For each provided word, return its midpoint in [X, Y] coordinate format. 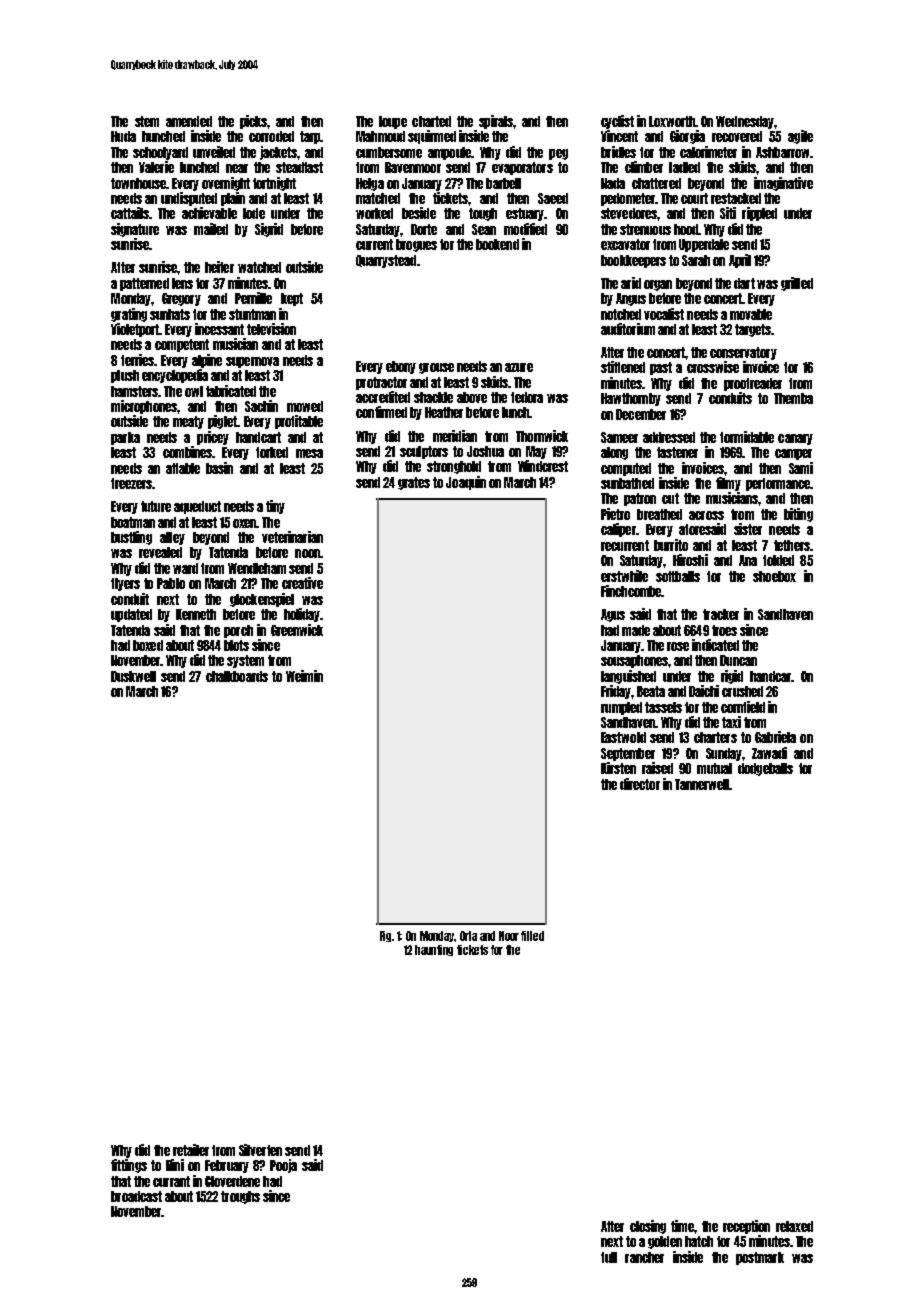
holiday [302, 615]
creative [302, 583]
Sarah [696, 260]
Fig [385, 936]
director [640, 784]
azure [519, 367]
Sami [801, 468]
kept [292, 299]
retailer [191, 1150]
